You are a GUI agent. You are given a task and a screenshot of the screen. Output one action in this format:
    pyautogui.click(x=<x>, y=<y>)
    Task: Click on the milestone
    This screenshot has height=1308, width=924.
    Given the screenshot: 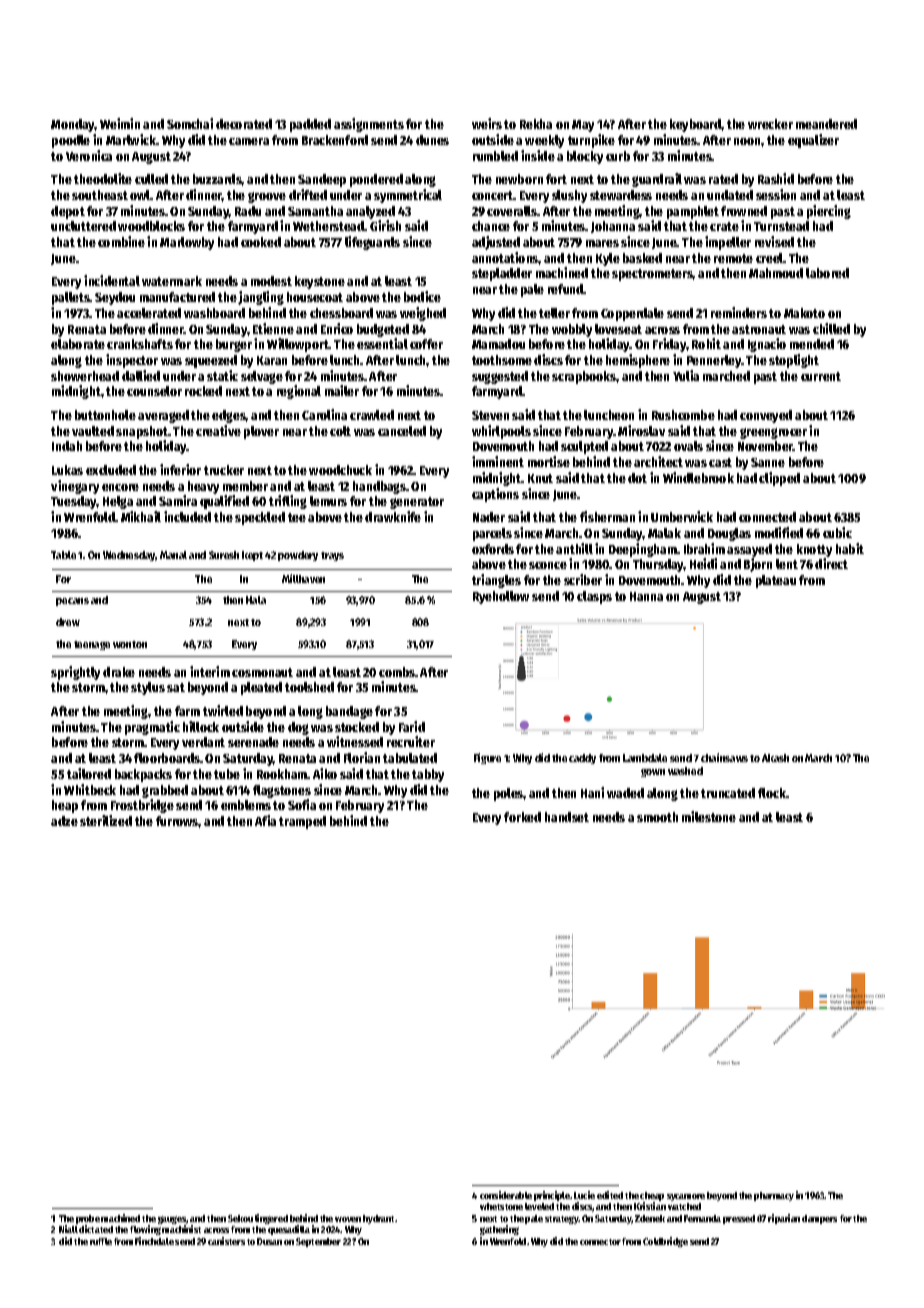 What is the action you would take?
    pyautogui.click(x=709, y=816)
